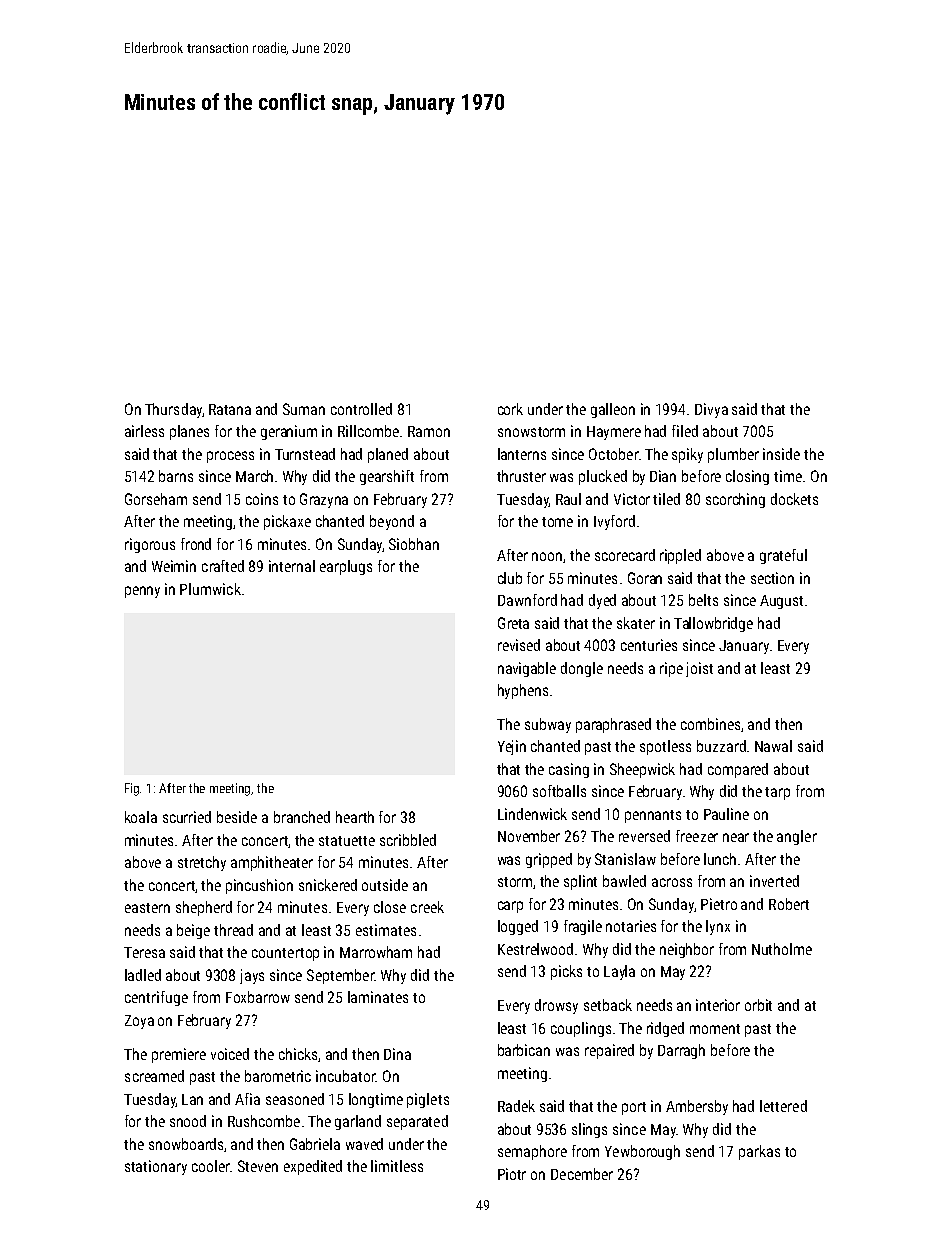 The image size is (952, 1233). What do you see at coordinates (513, 623) in the screenshot?
I see `Greta` at bounding box center [513, 623].
